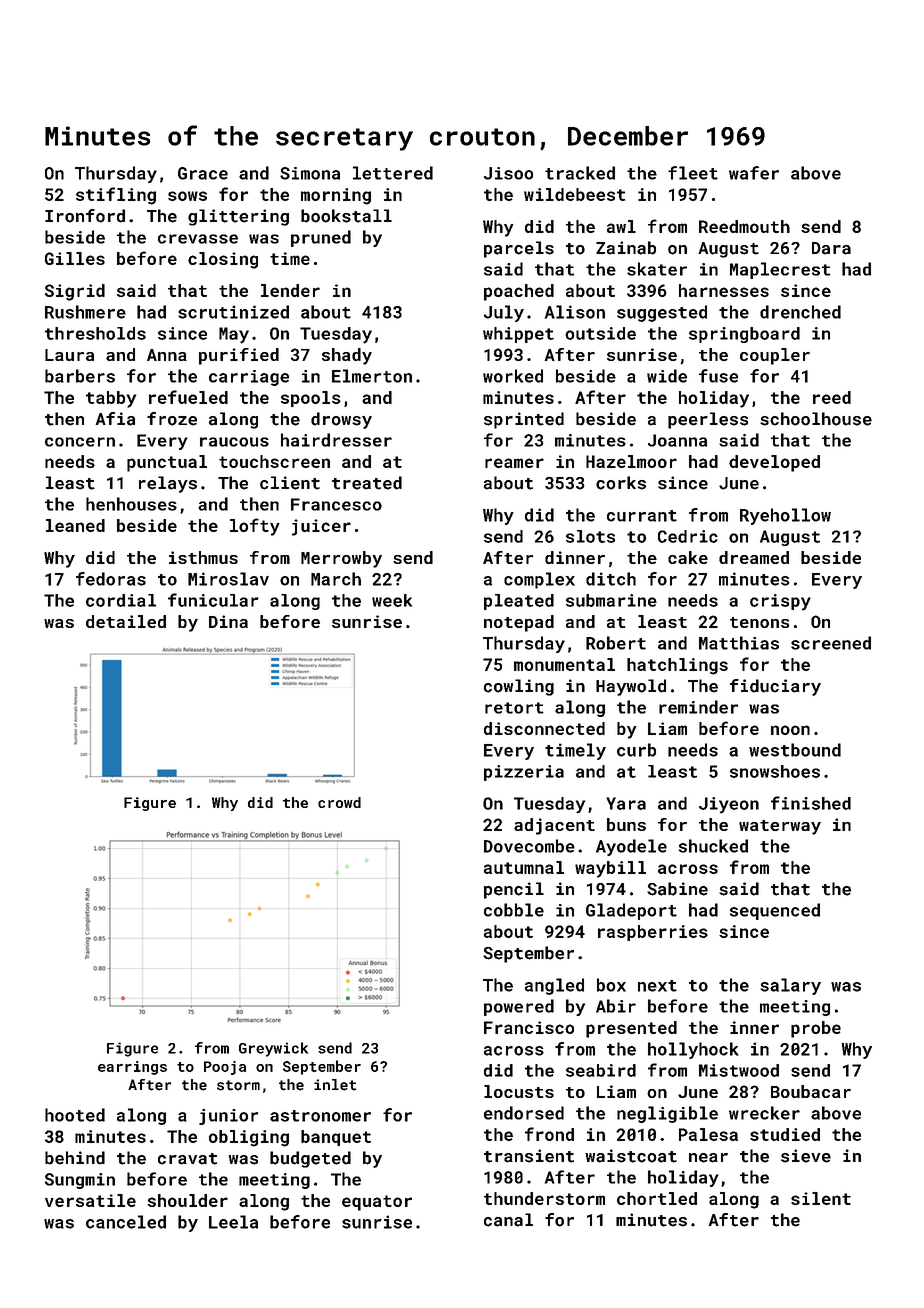 This screenshot has width=924, height=1308. What do you see at coordinates (203, 557) in the screenshot?
I see `isthmus` at bounding box center [203, 557].
